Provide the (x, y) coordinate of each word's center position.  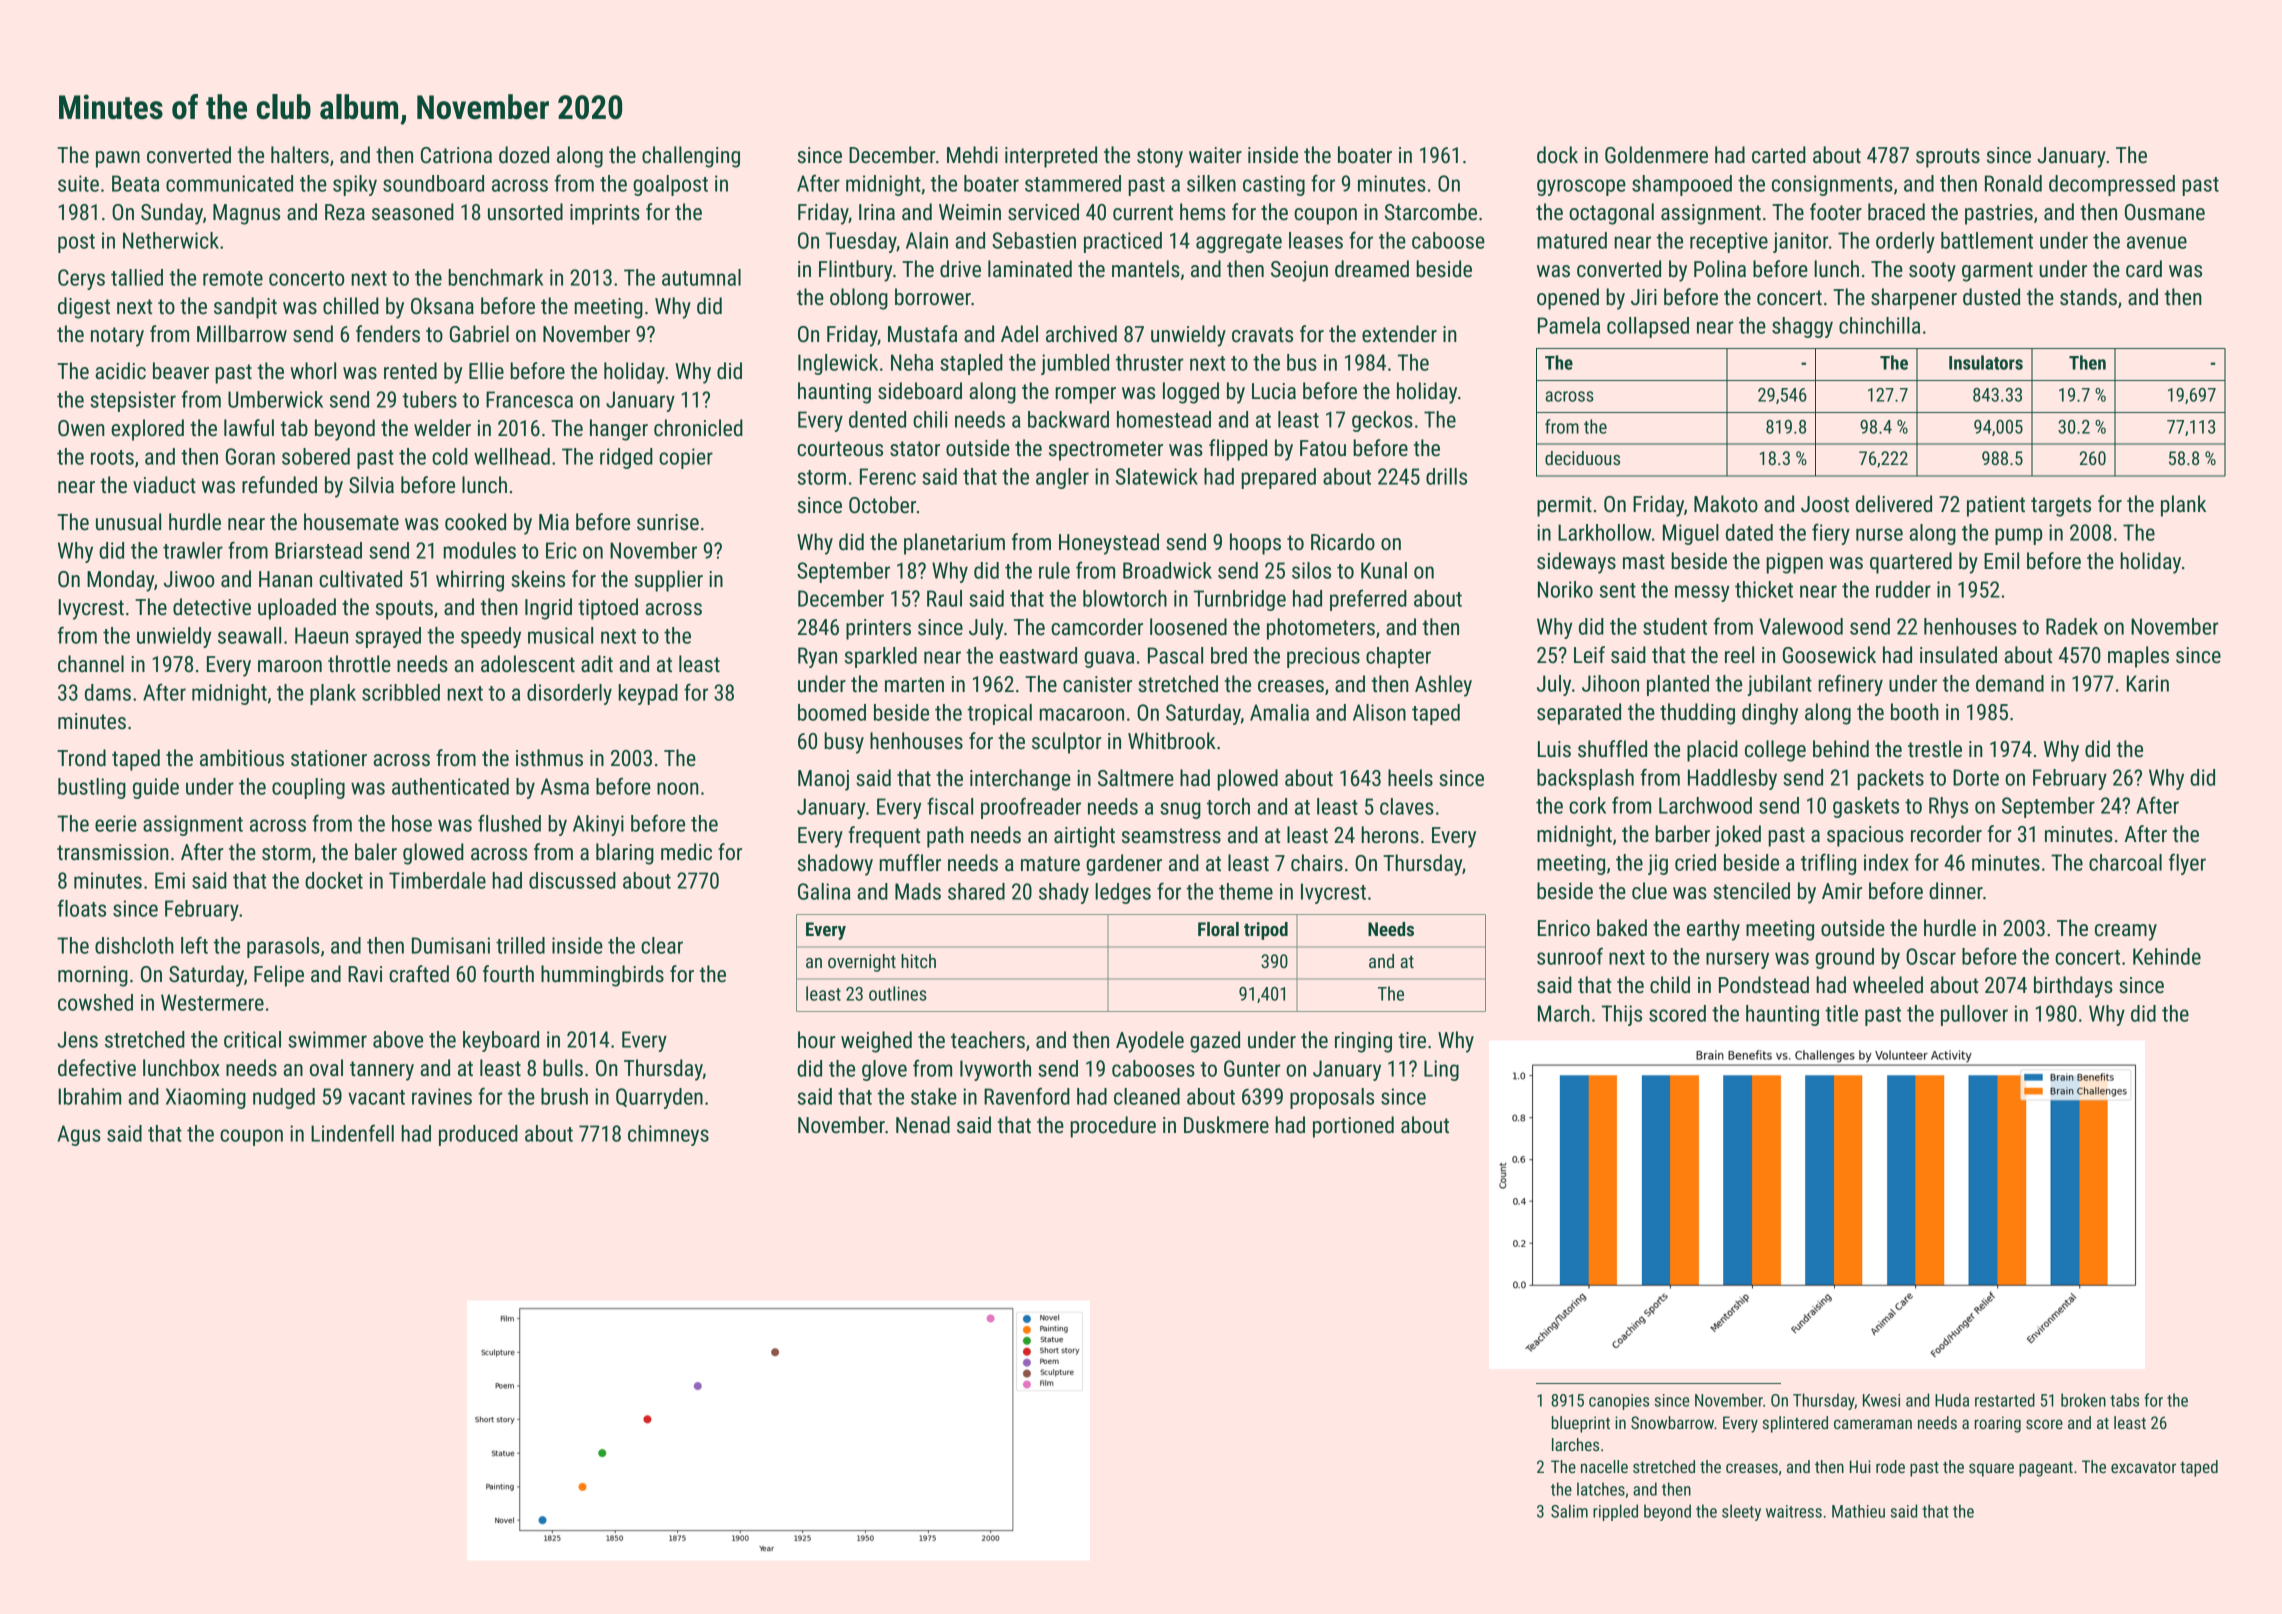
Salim (1569, 1511)
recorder (1946, 834)
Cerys (81, 279)
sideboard (920, 391)
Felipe (279, 976)
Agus (79, 1135)
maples (2138, 657)
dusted (1991, 297)
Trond (81, 757)
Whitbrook (1172, 741)
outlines (898, 993)
